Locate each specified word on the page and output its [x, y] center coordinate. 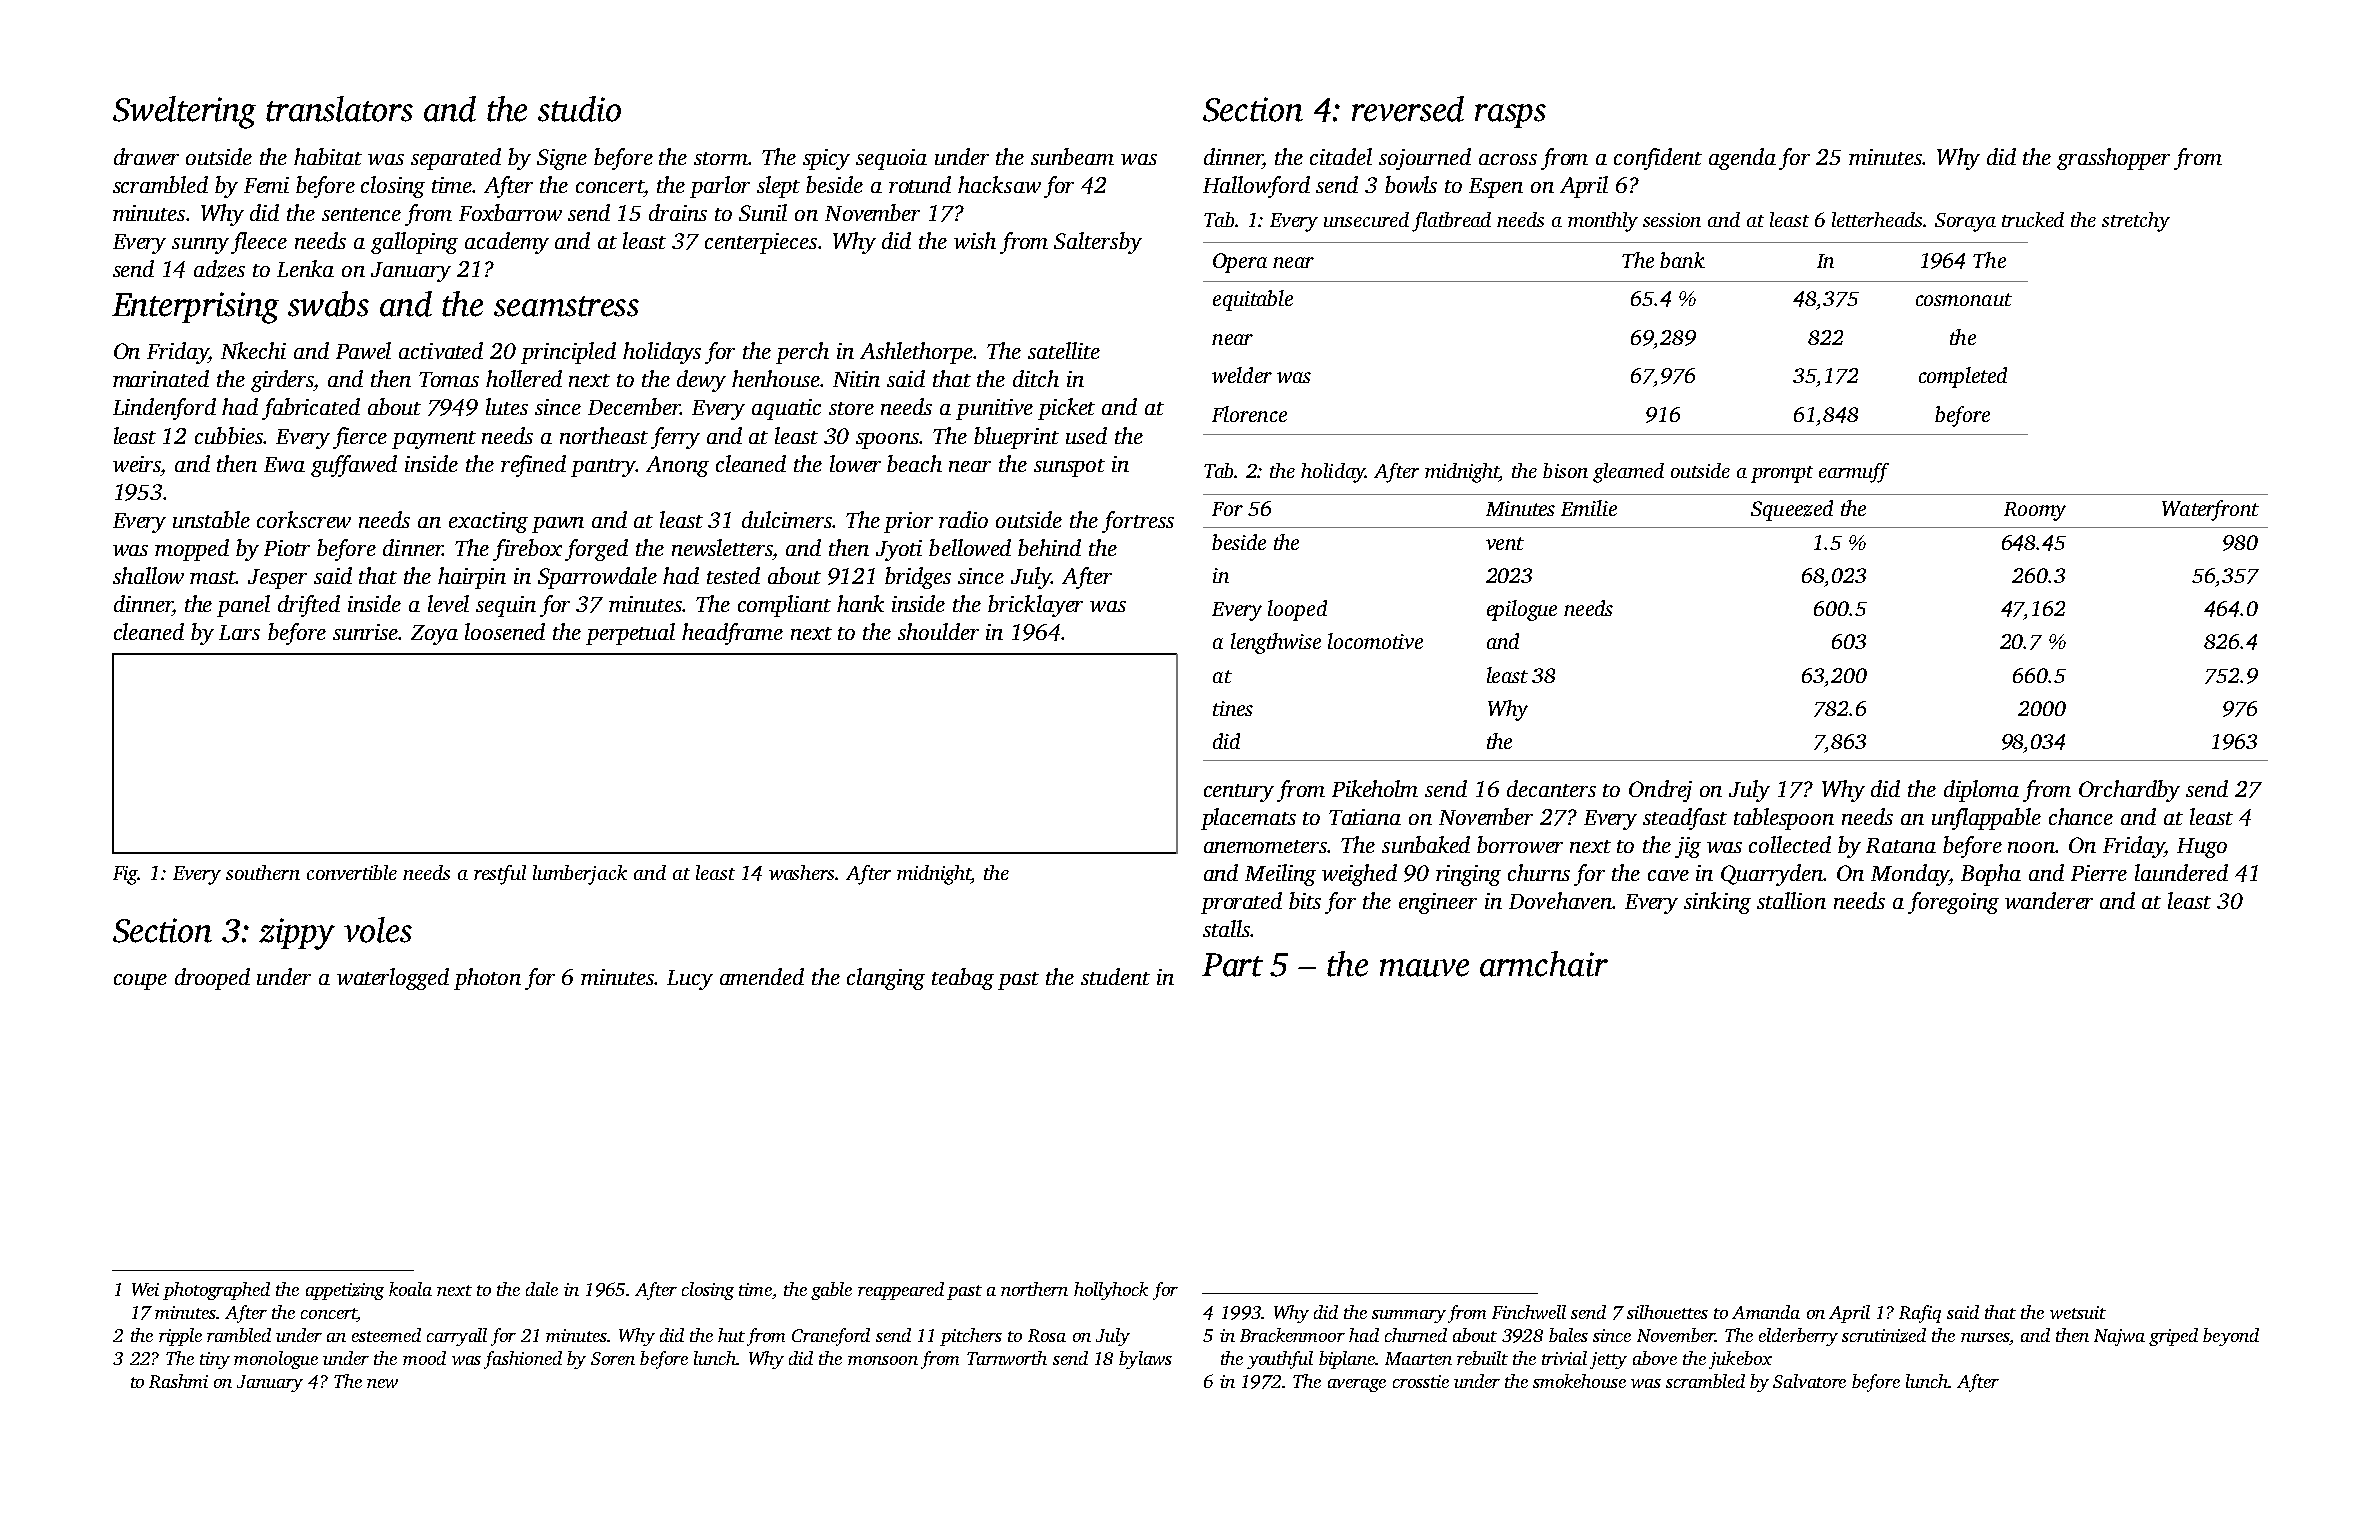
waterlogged [393, 979]
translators [339, 109]
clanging [886, 979]
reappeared [901, 1291]
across [1508, 159]
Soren [613, 1358]
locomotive [1375, 641]
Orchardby [2129, 791]
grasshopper [2113, 159]
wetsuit [2078, 1312]
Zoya [434, 635]
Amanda [1766, 1312]
